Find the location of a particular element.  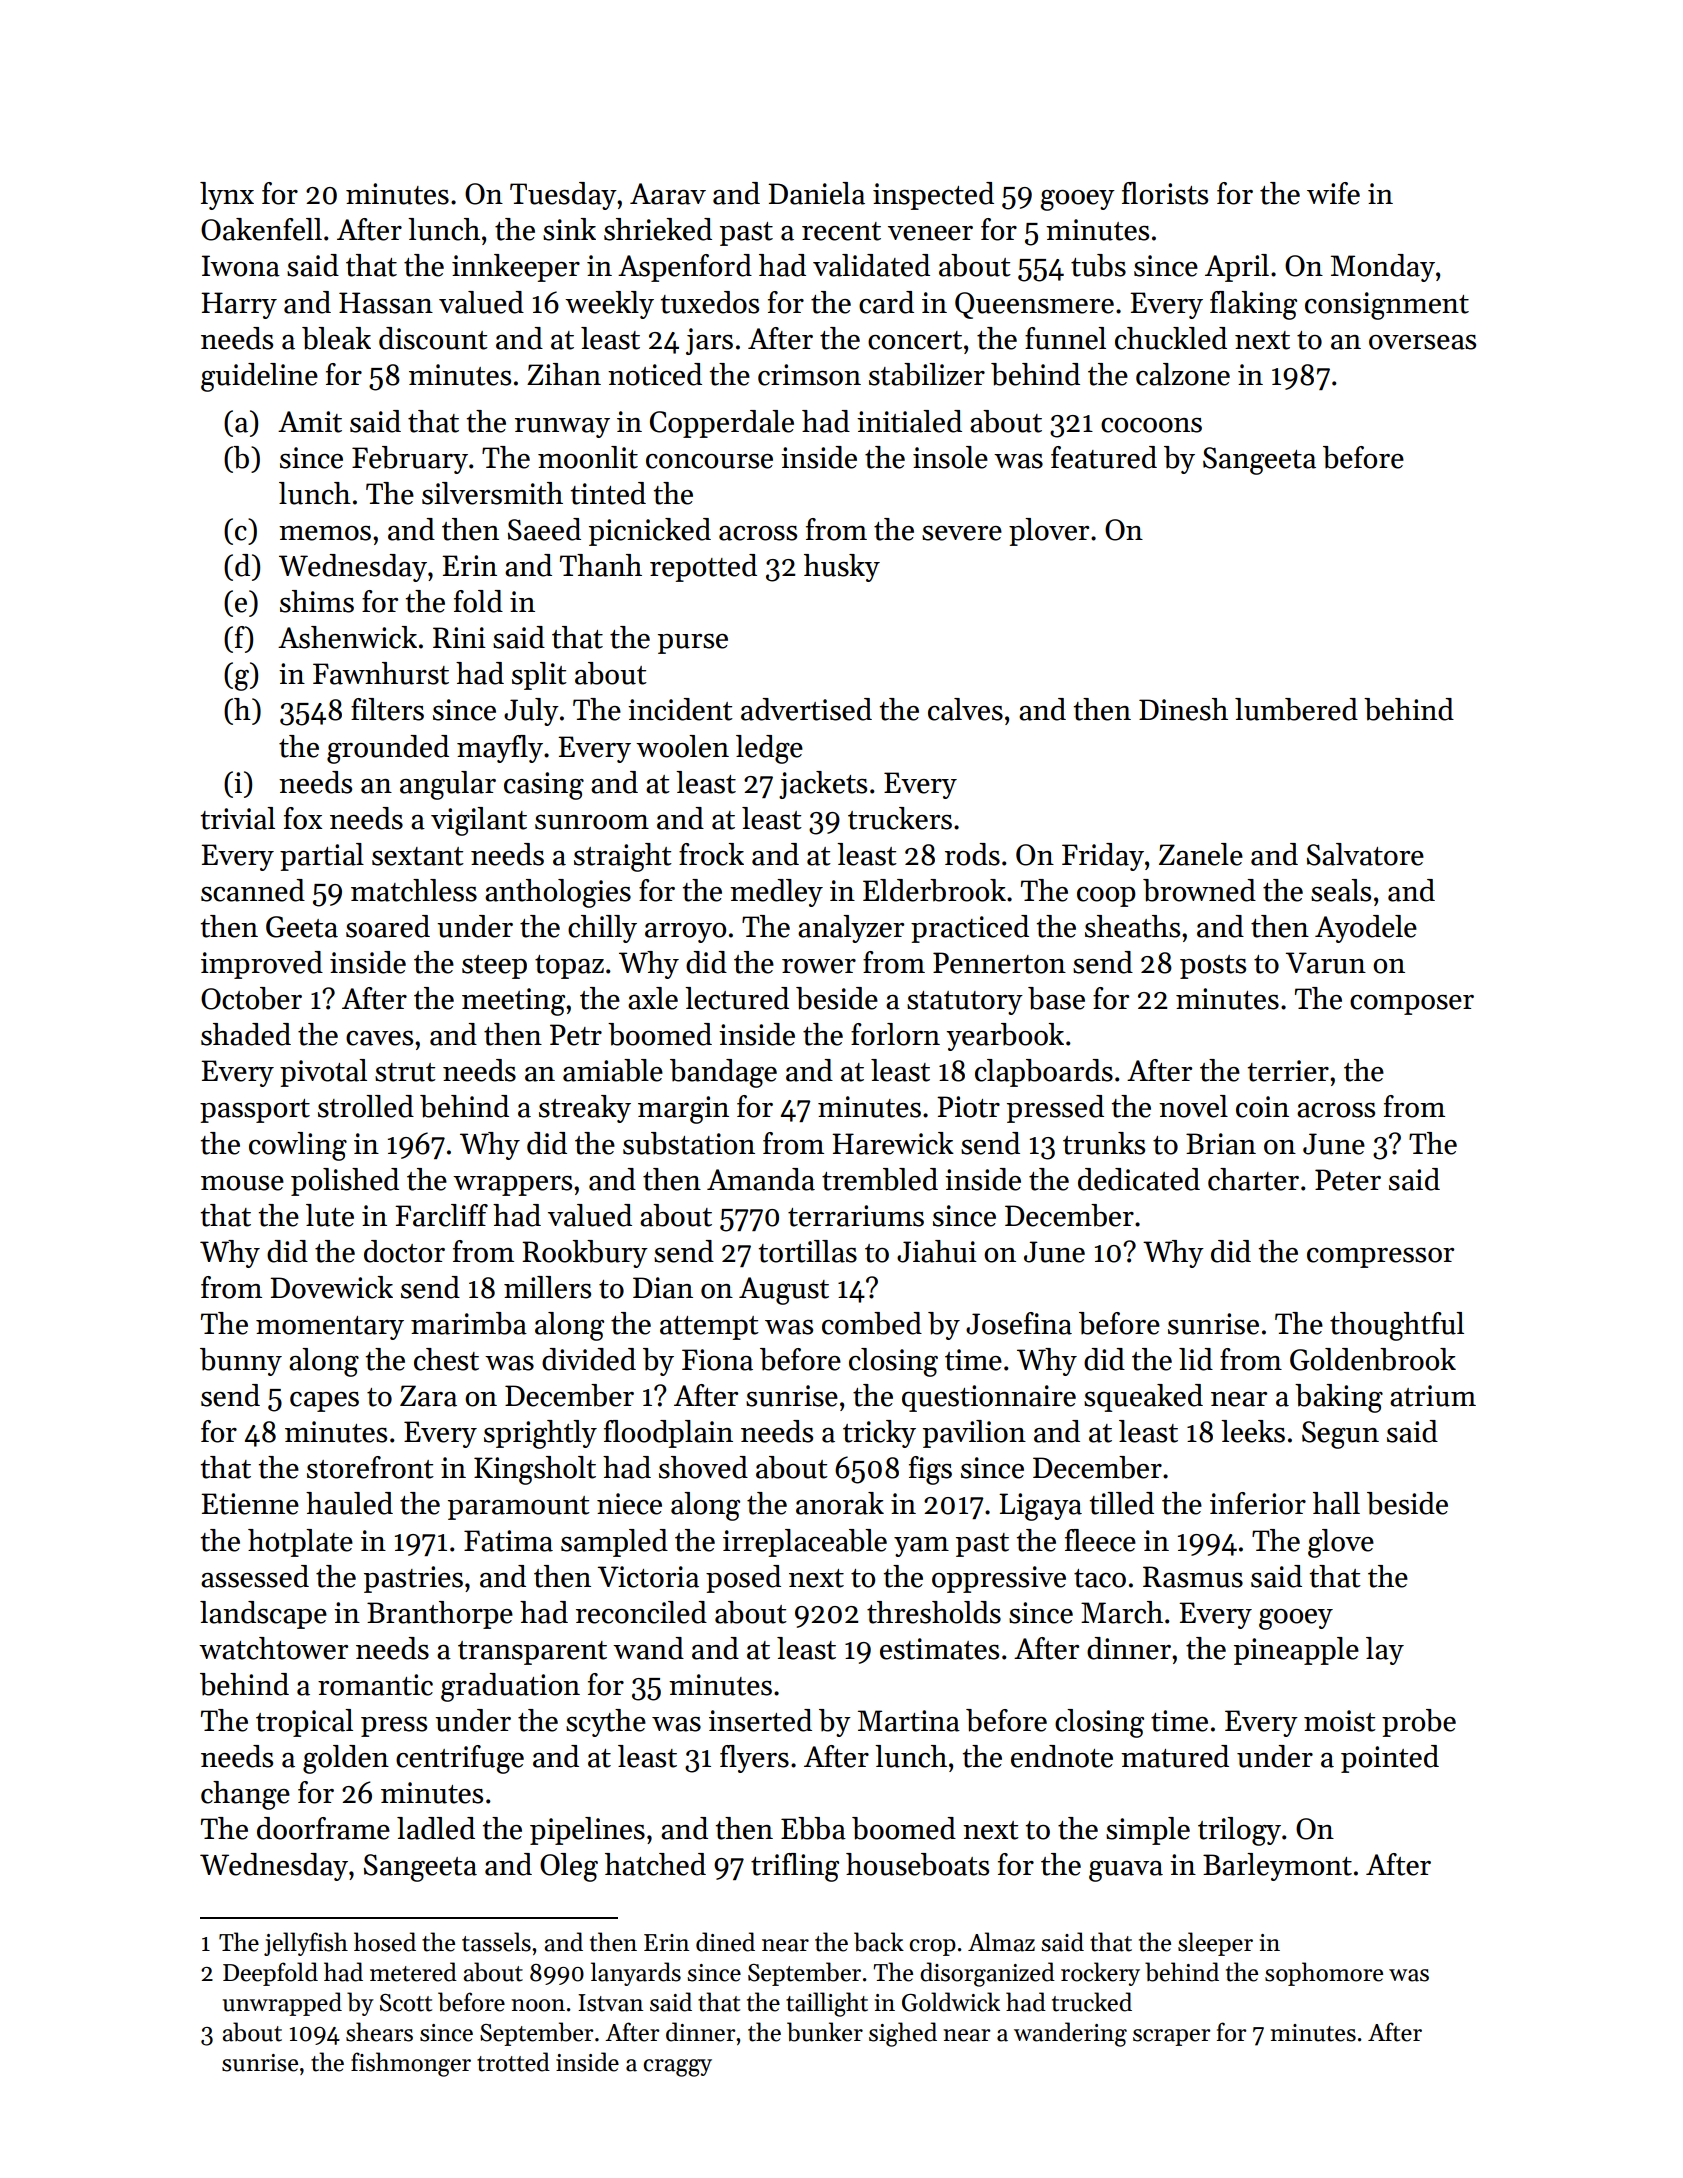

thoughtful is located at coordinates (1397, 1326).
